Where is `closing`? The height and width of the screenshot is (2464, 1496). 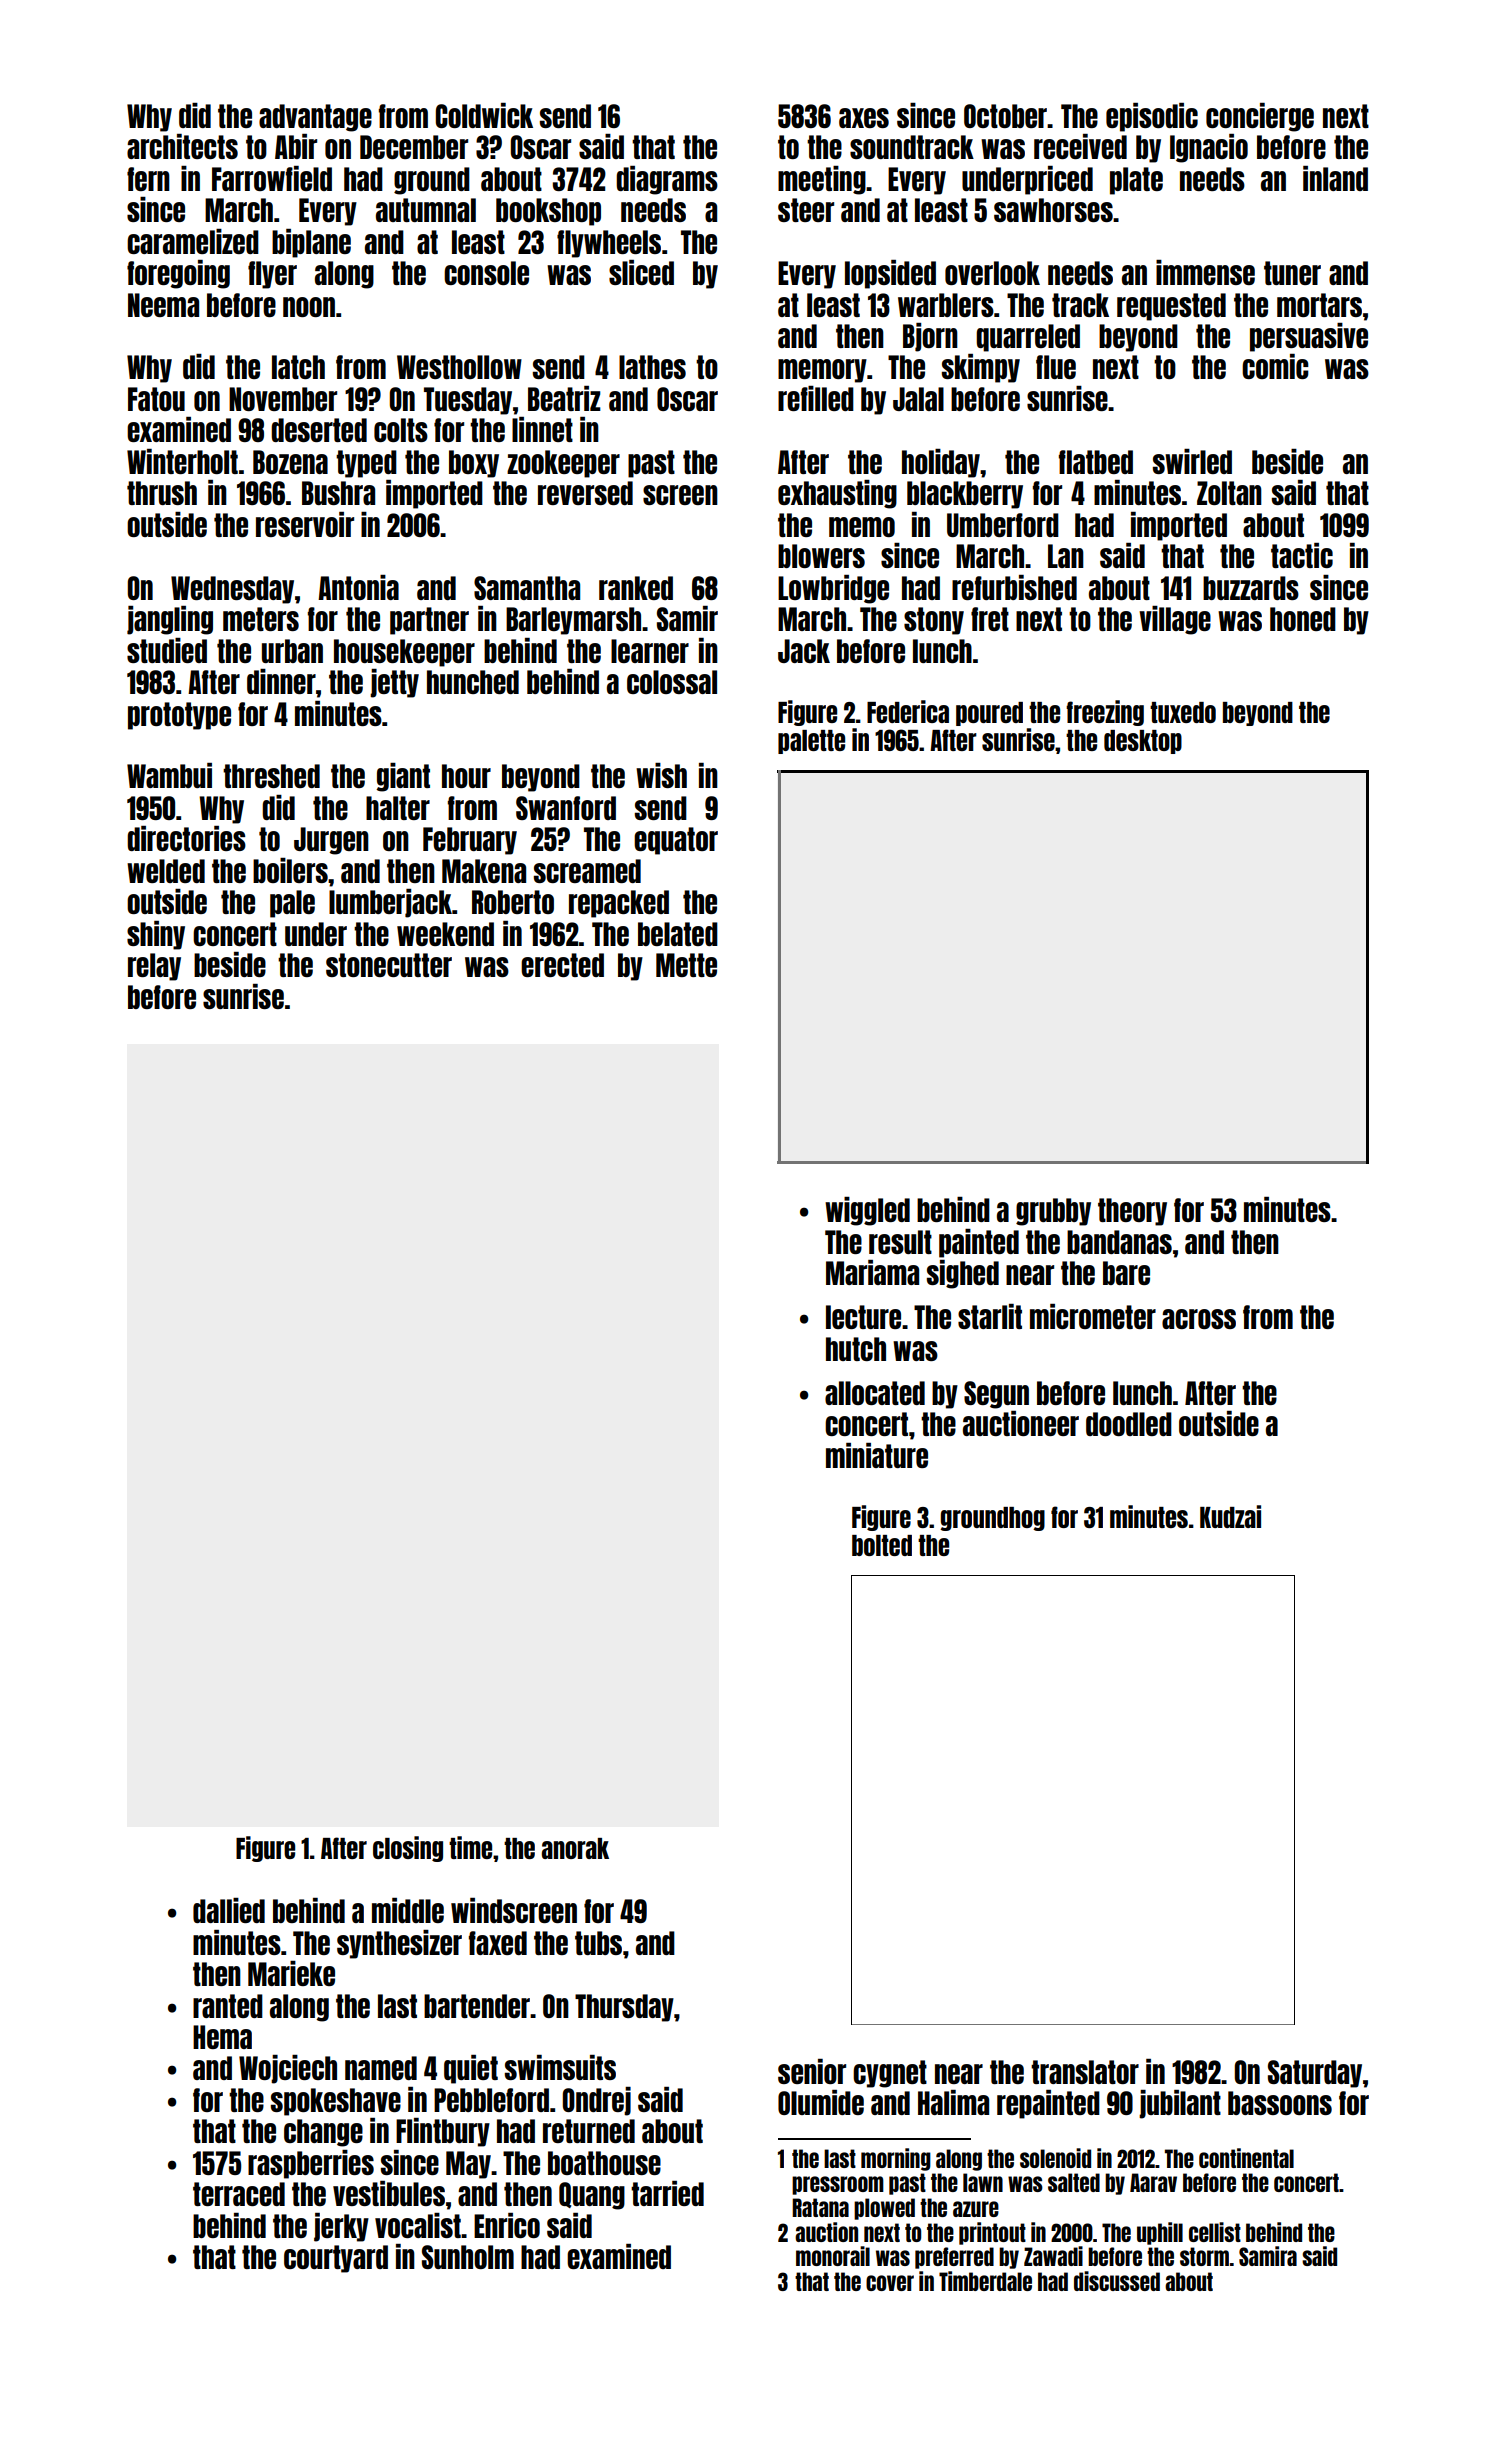
closing is located at coordinates (408, 1849).
